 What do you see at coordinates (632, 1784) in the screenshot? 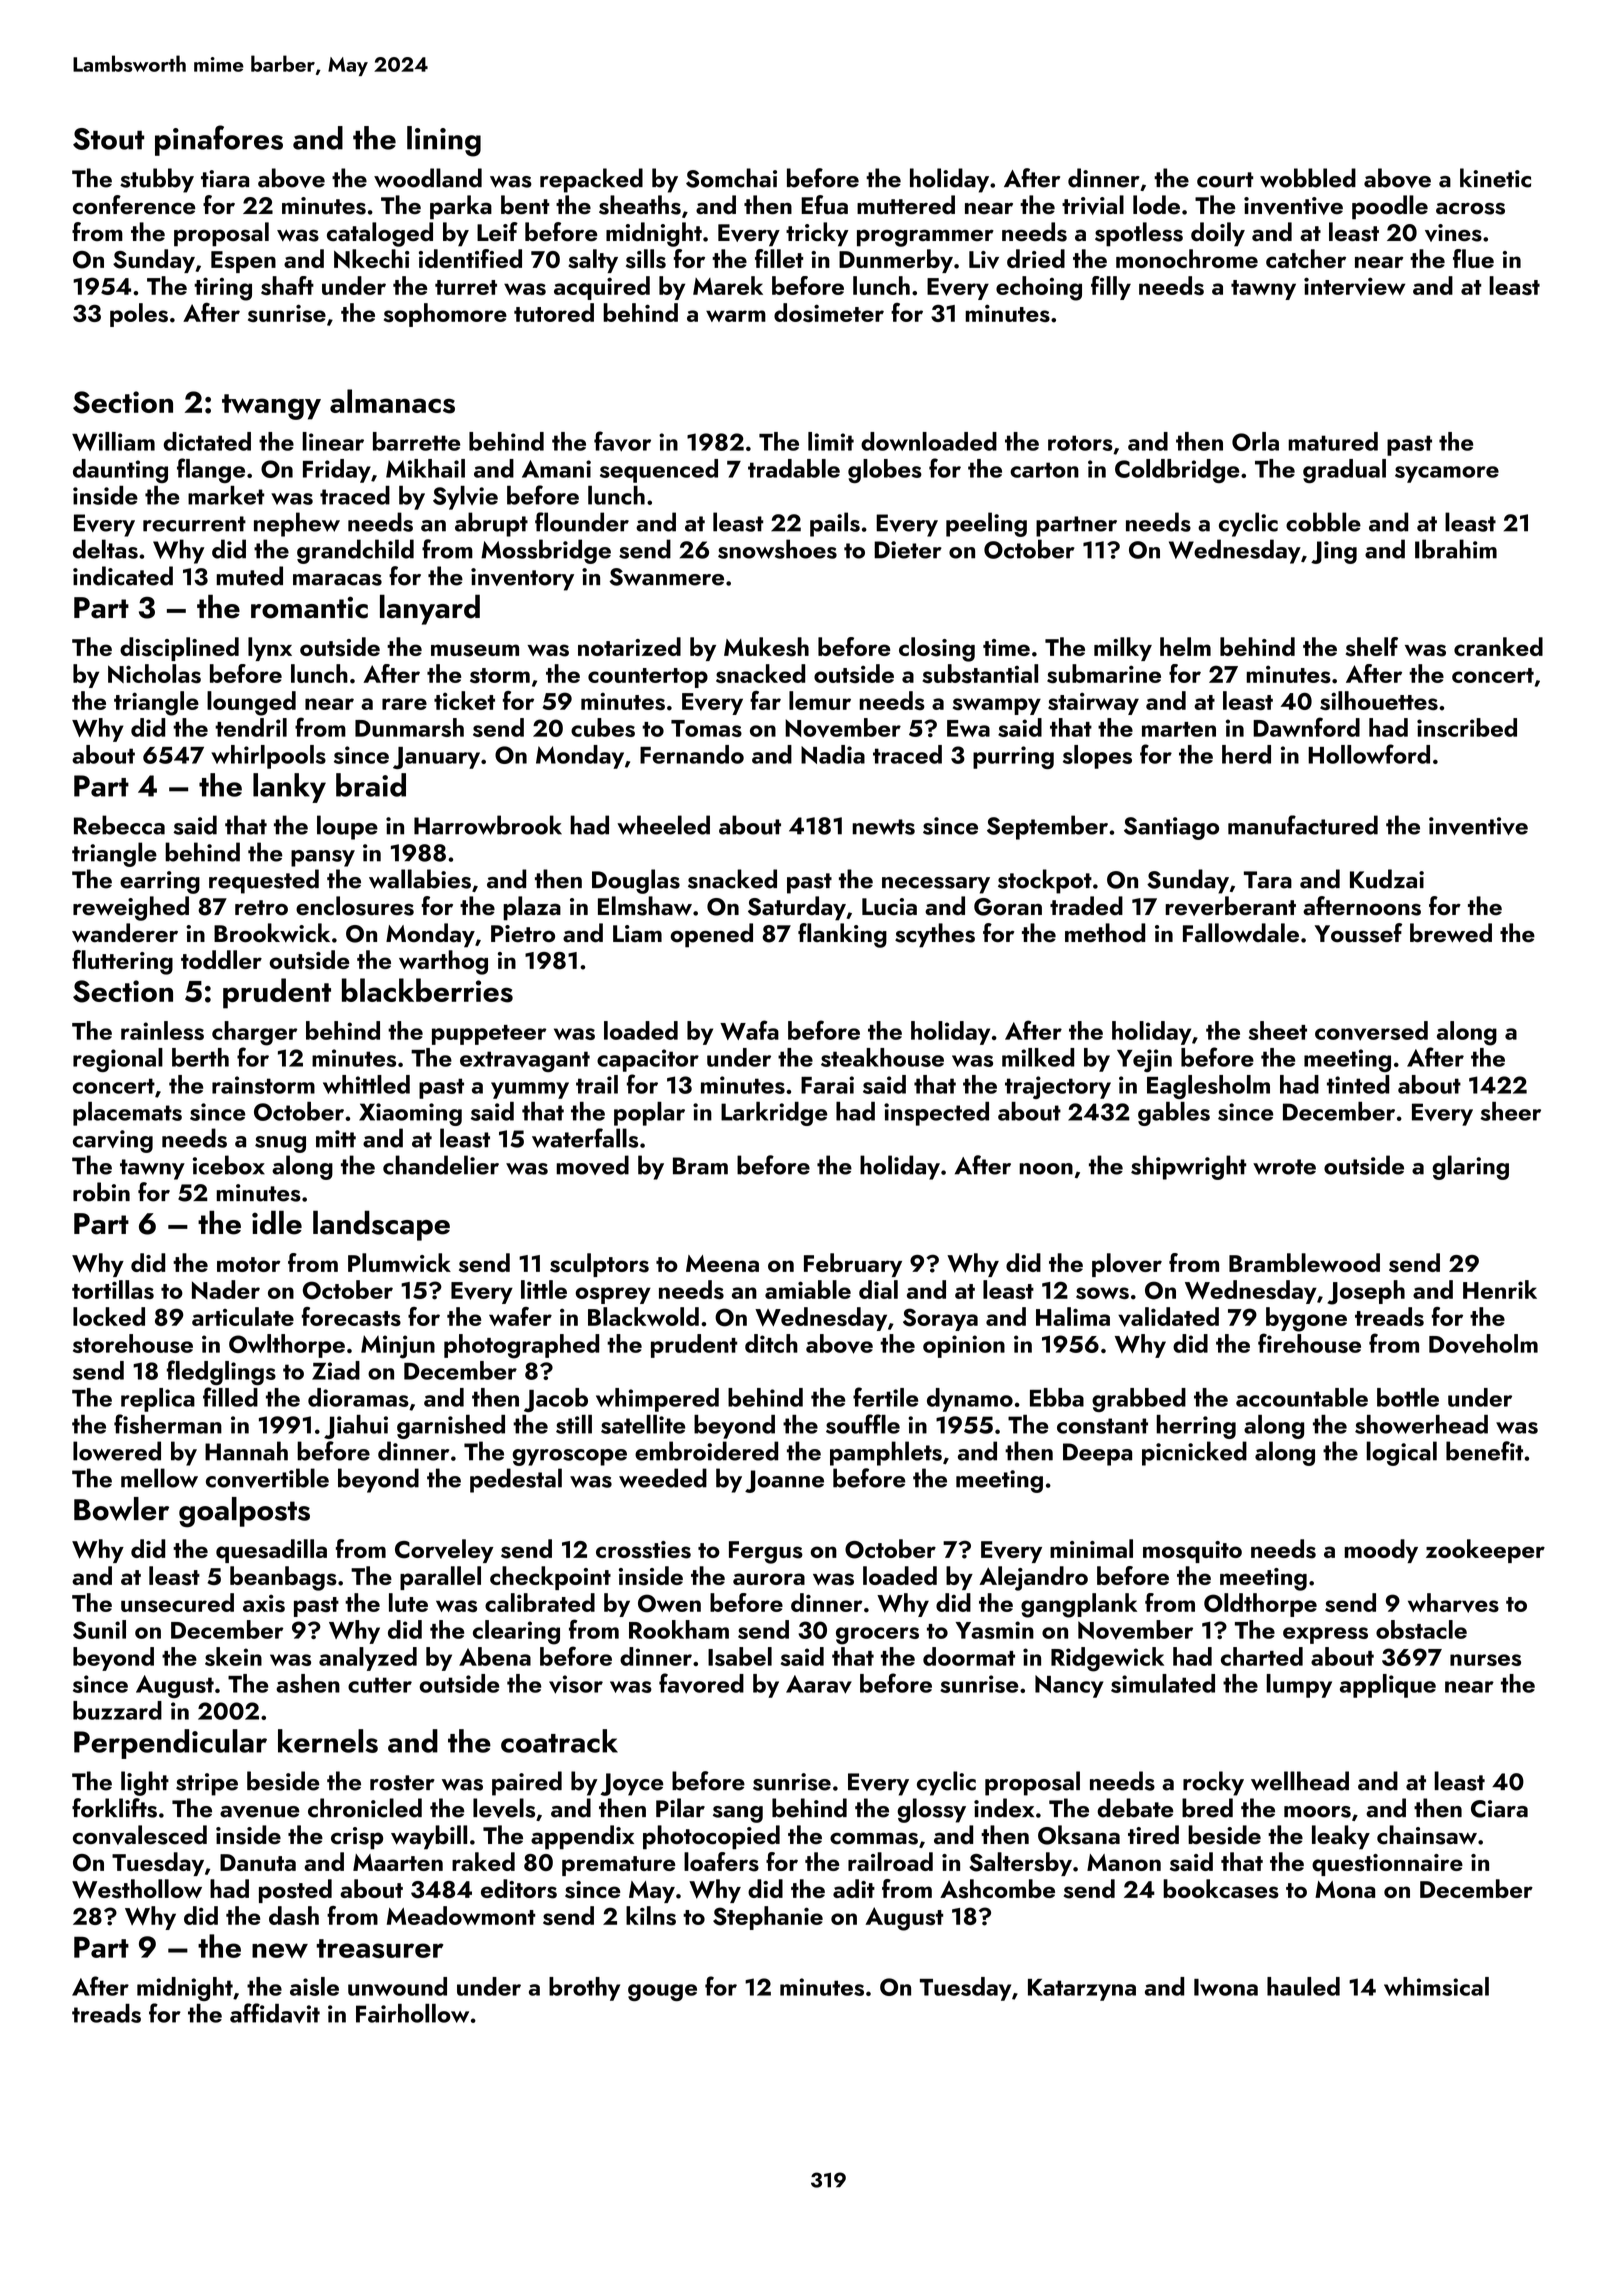
I see `Joyce` at bounding box center [632, 1784].
